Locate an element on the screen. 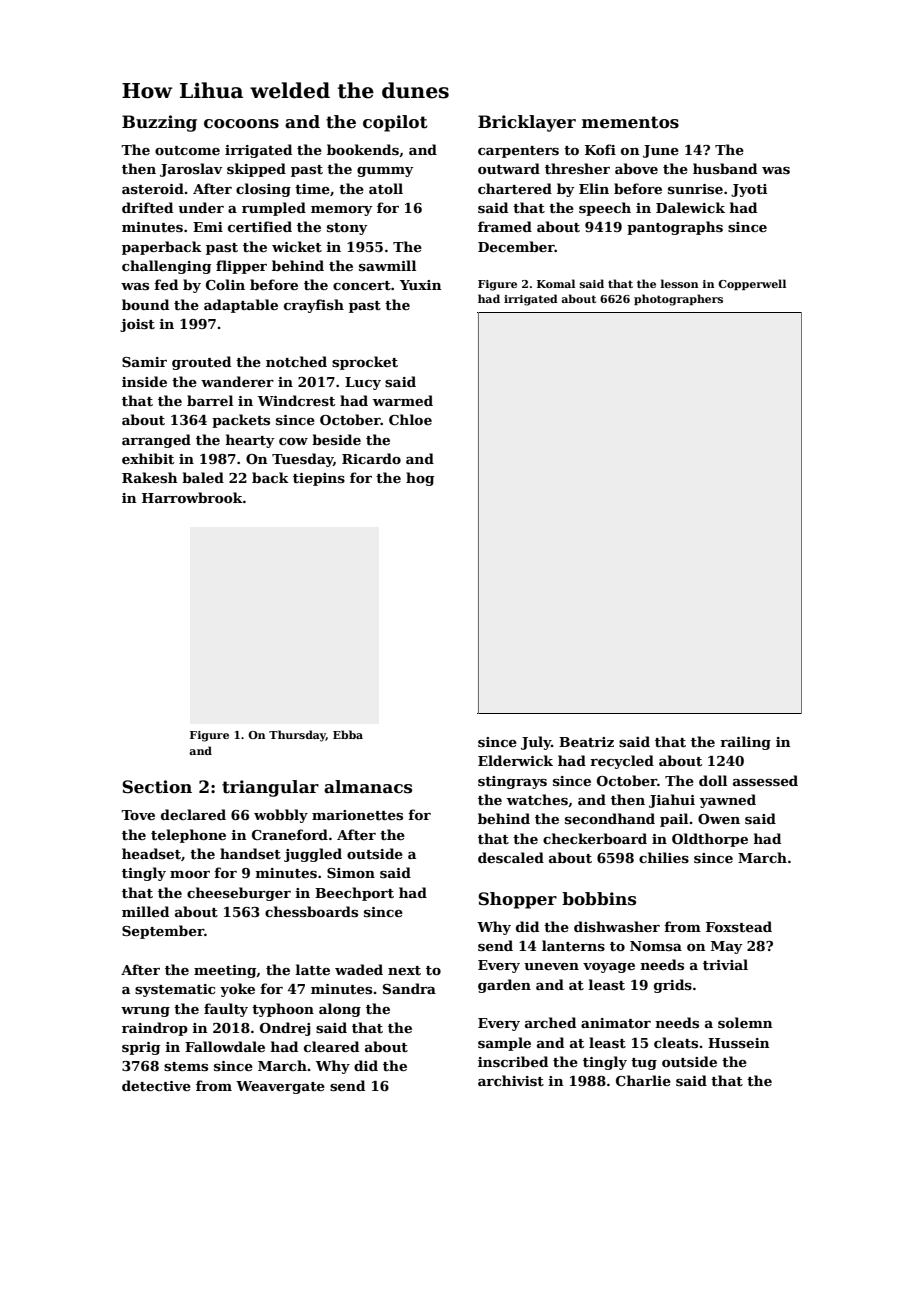  pantographs is located at coordinates (675, 228).
